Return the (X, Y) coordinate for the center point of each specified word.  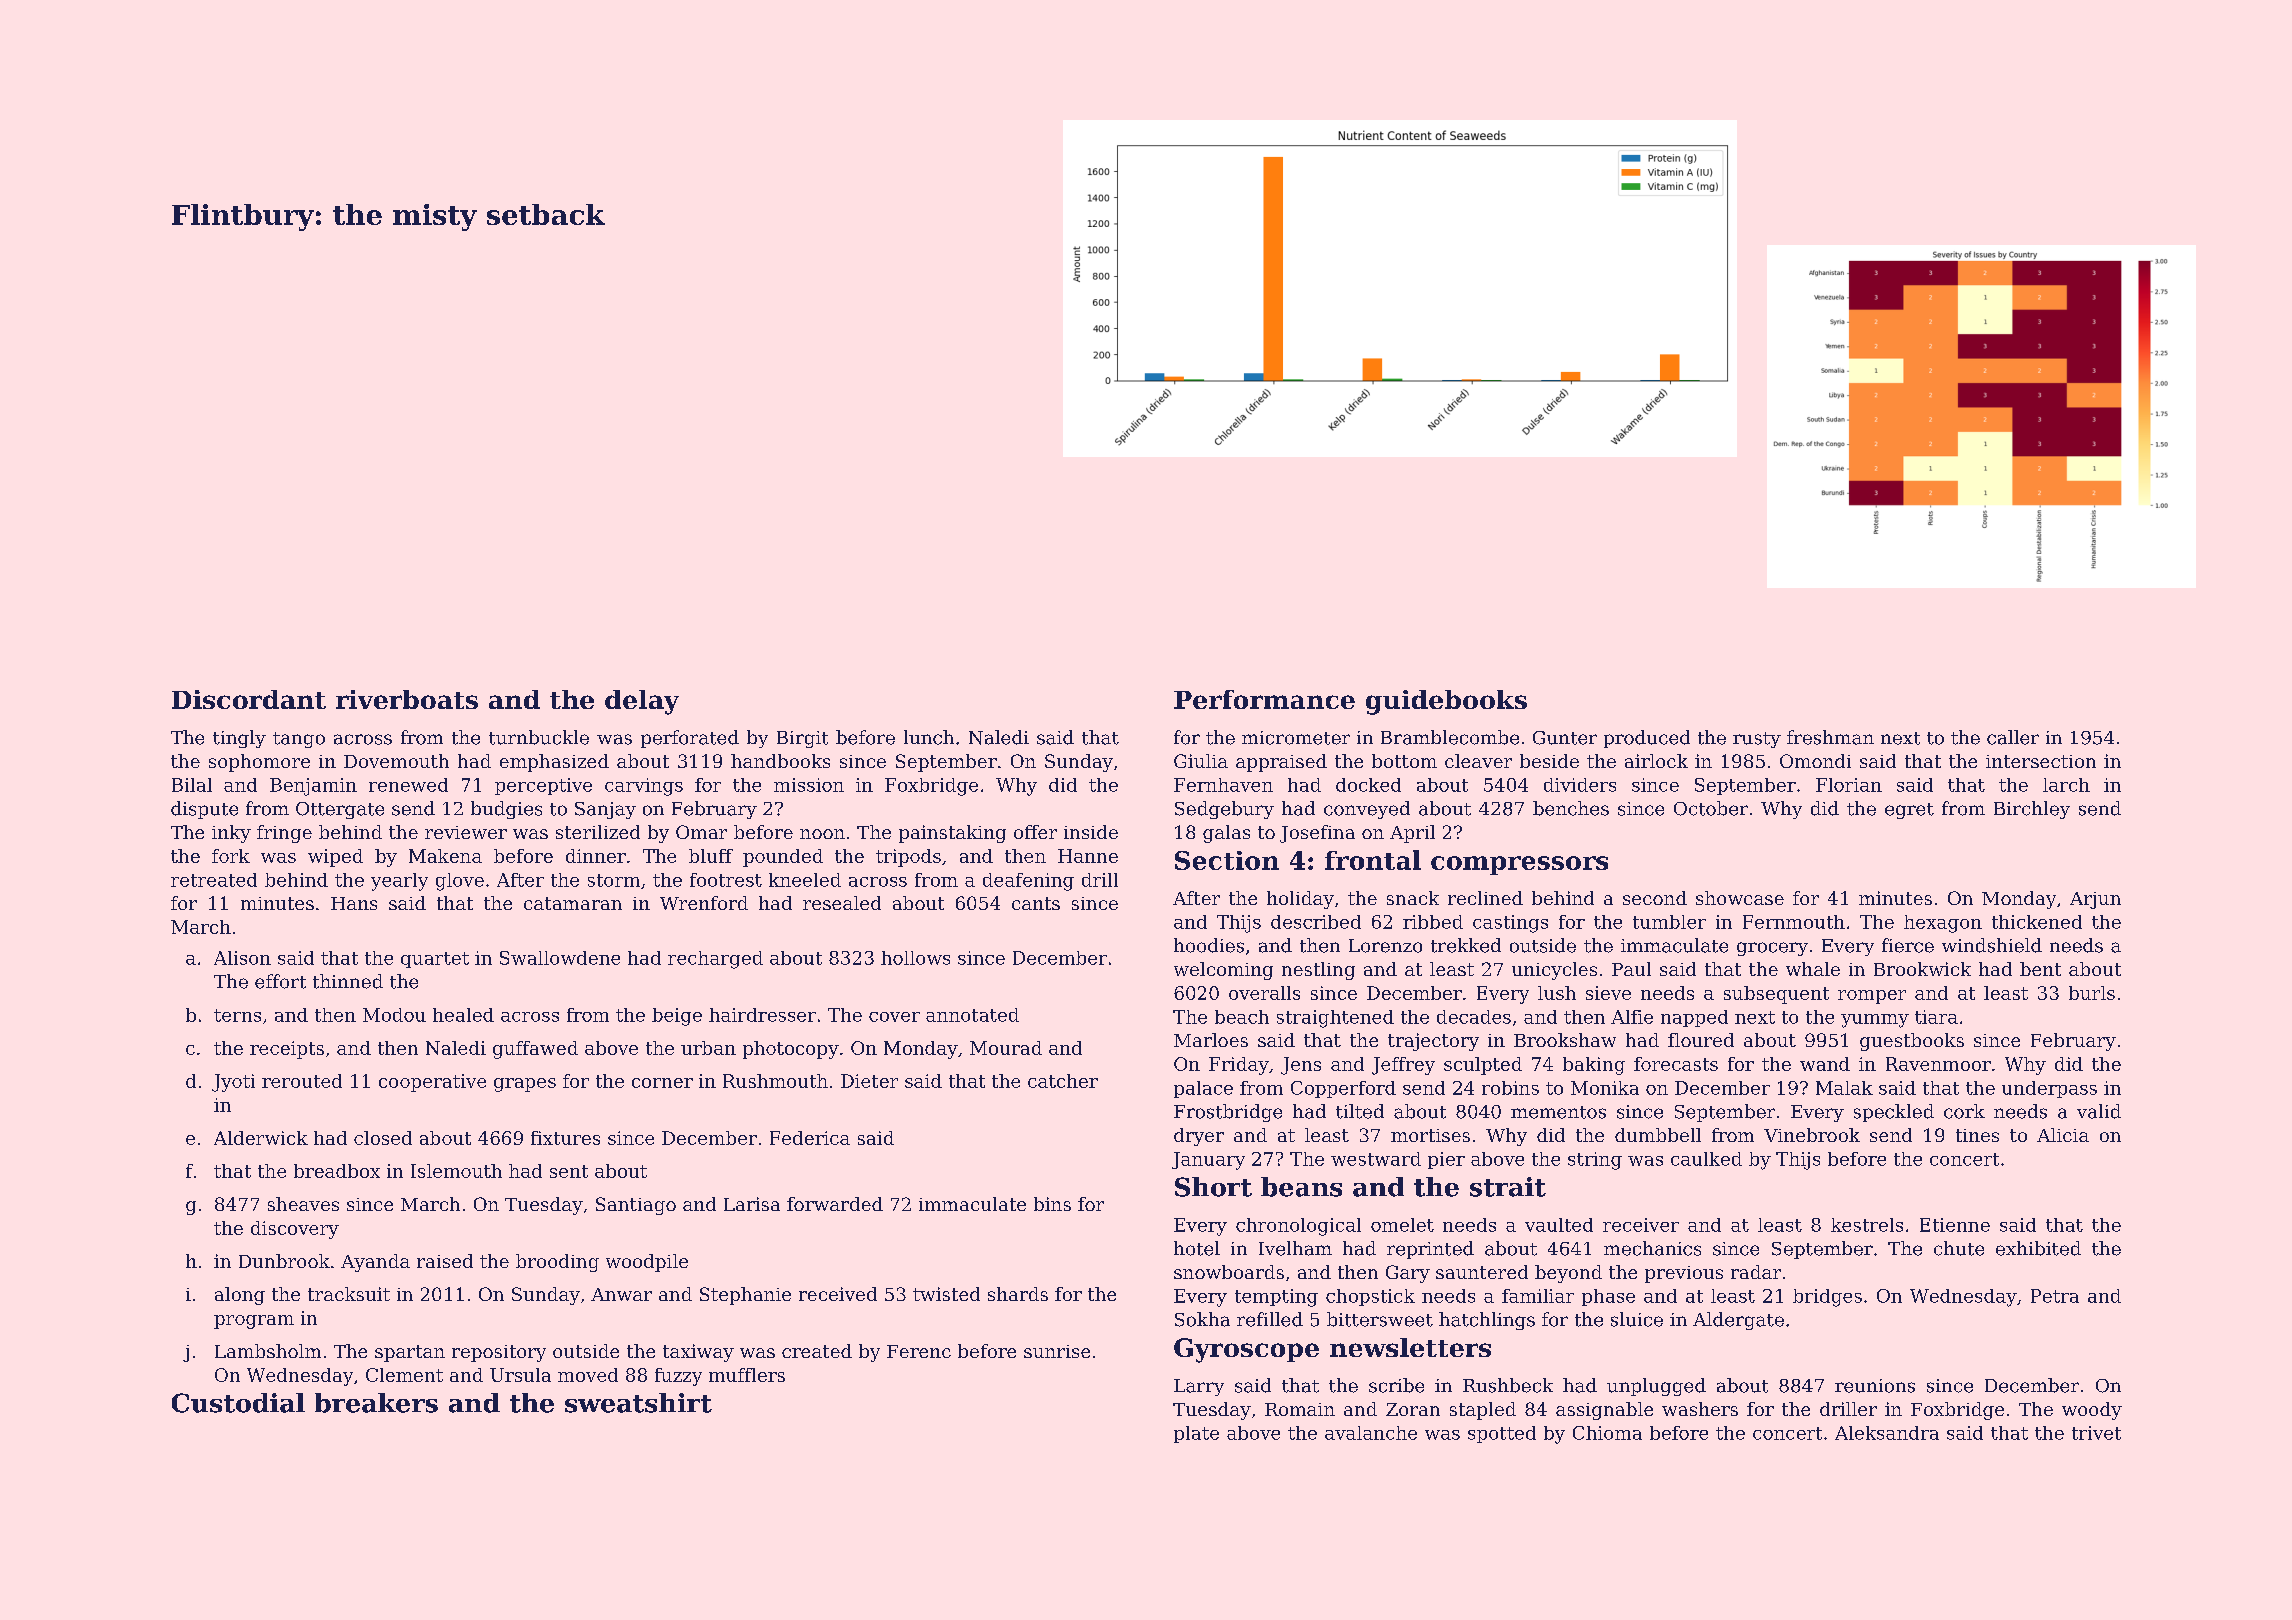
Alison (242, 958)
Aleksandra (1887, 1433)
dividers (1580, 785)
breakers (376, 1403)
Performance (1264, 699)
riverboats (407, 699)
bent (2040, 969)
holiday (1300, 900)
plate (1196, 1434)
